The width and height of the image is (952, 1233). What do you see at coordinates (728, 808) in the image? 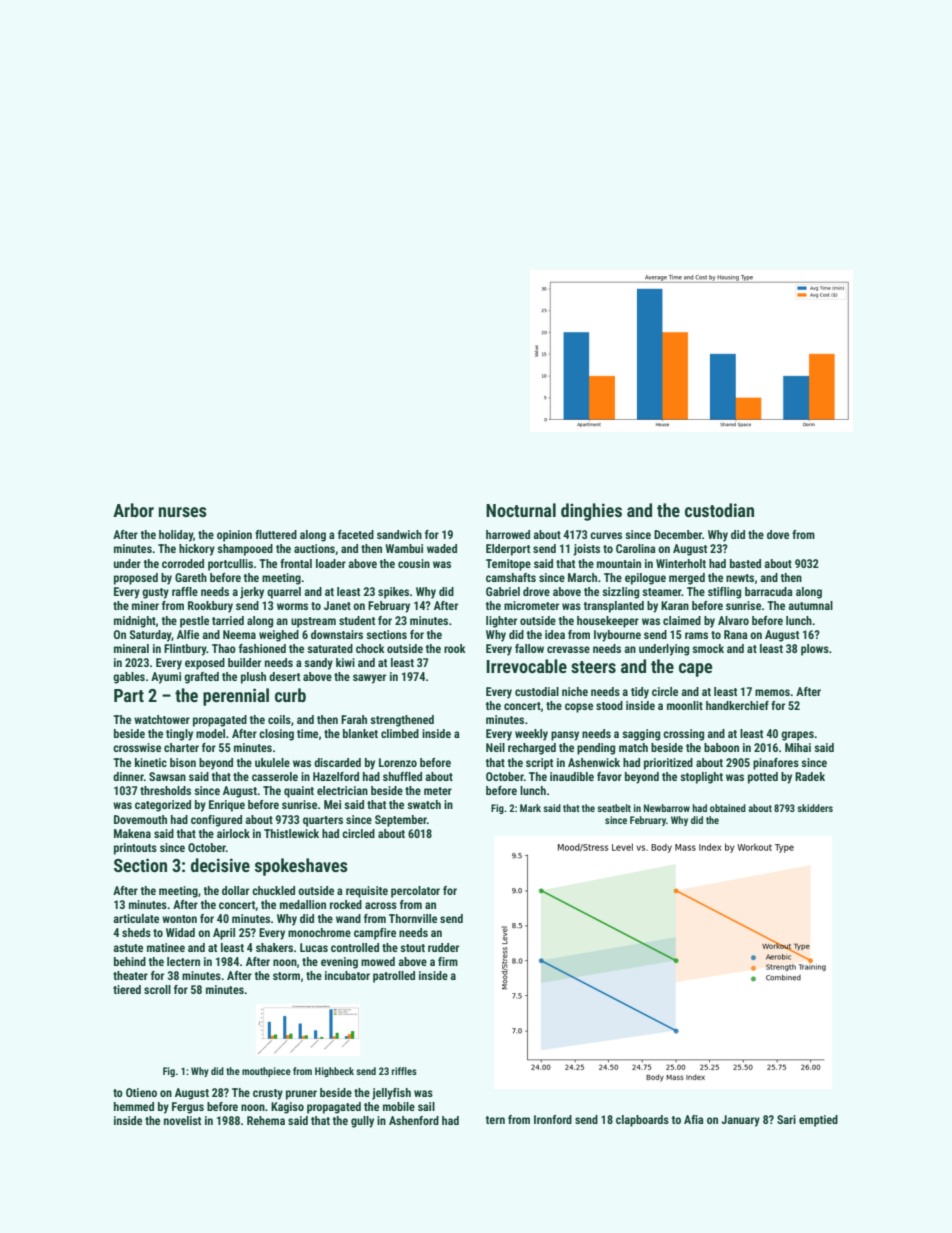
I see `obtained` at bounding box center [728, 808].
